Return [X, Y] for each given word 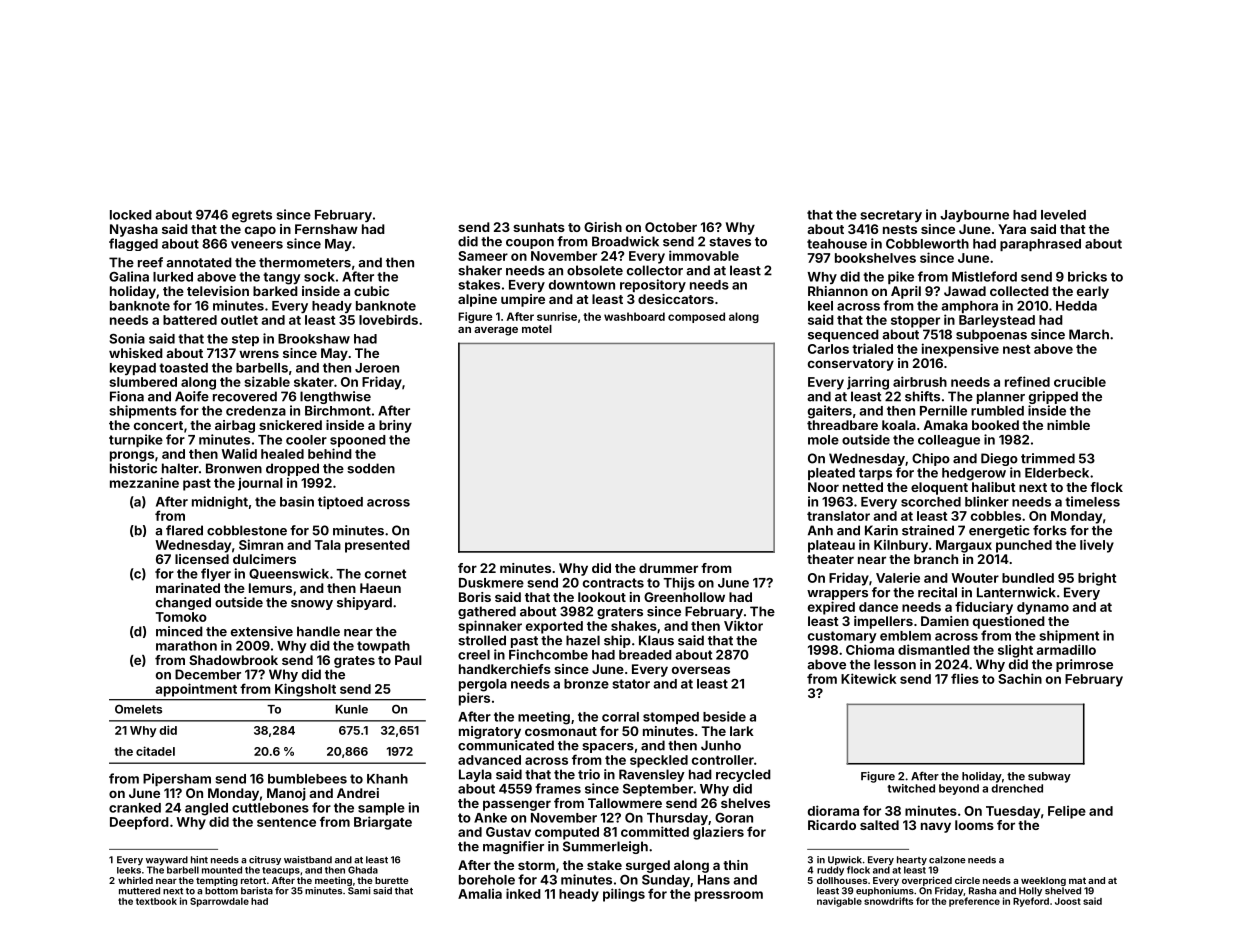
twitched [911, 788]
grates [354, 662]
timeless [1092, 501]
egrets [252, 216]
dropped [292, 469]
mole [823, 440]
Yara [1012, 229]
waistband [308, 860]
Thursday [677, 819]
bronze [586, 684]
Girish [603, 227]
